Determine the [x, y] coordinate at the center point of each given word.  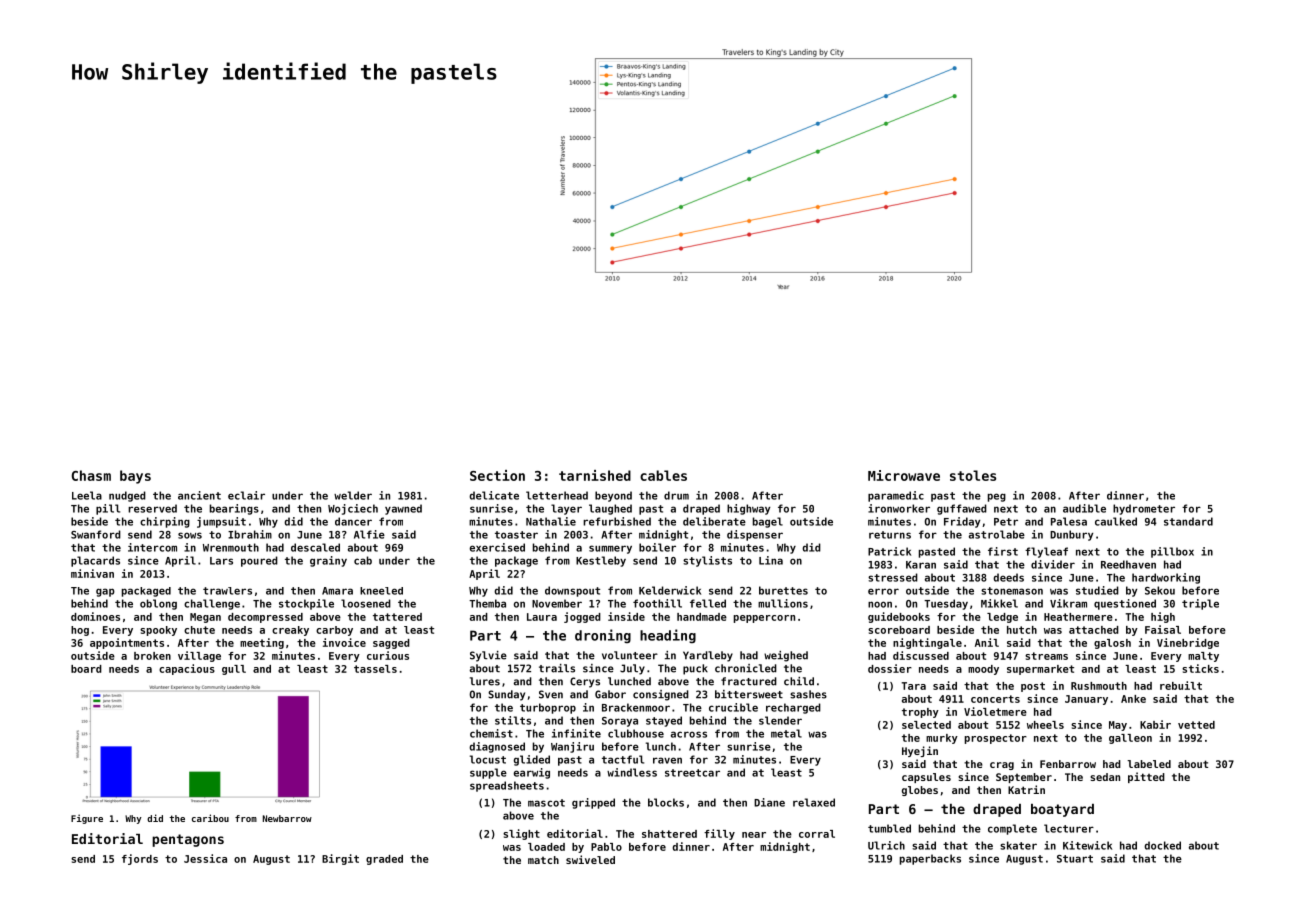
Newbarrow [287, 818]
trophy [920, 713]
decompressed [265, 618]
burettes [783, 590]
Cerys [585, 682]
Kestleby [601, 561]
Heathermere [1078, 617]
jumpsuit [221, 522]
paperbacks [930, 859]
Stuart [1075, 859]
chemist [491, 733]
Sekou [1160, 590]
